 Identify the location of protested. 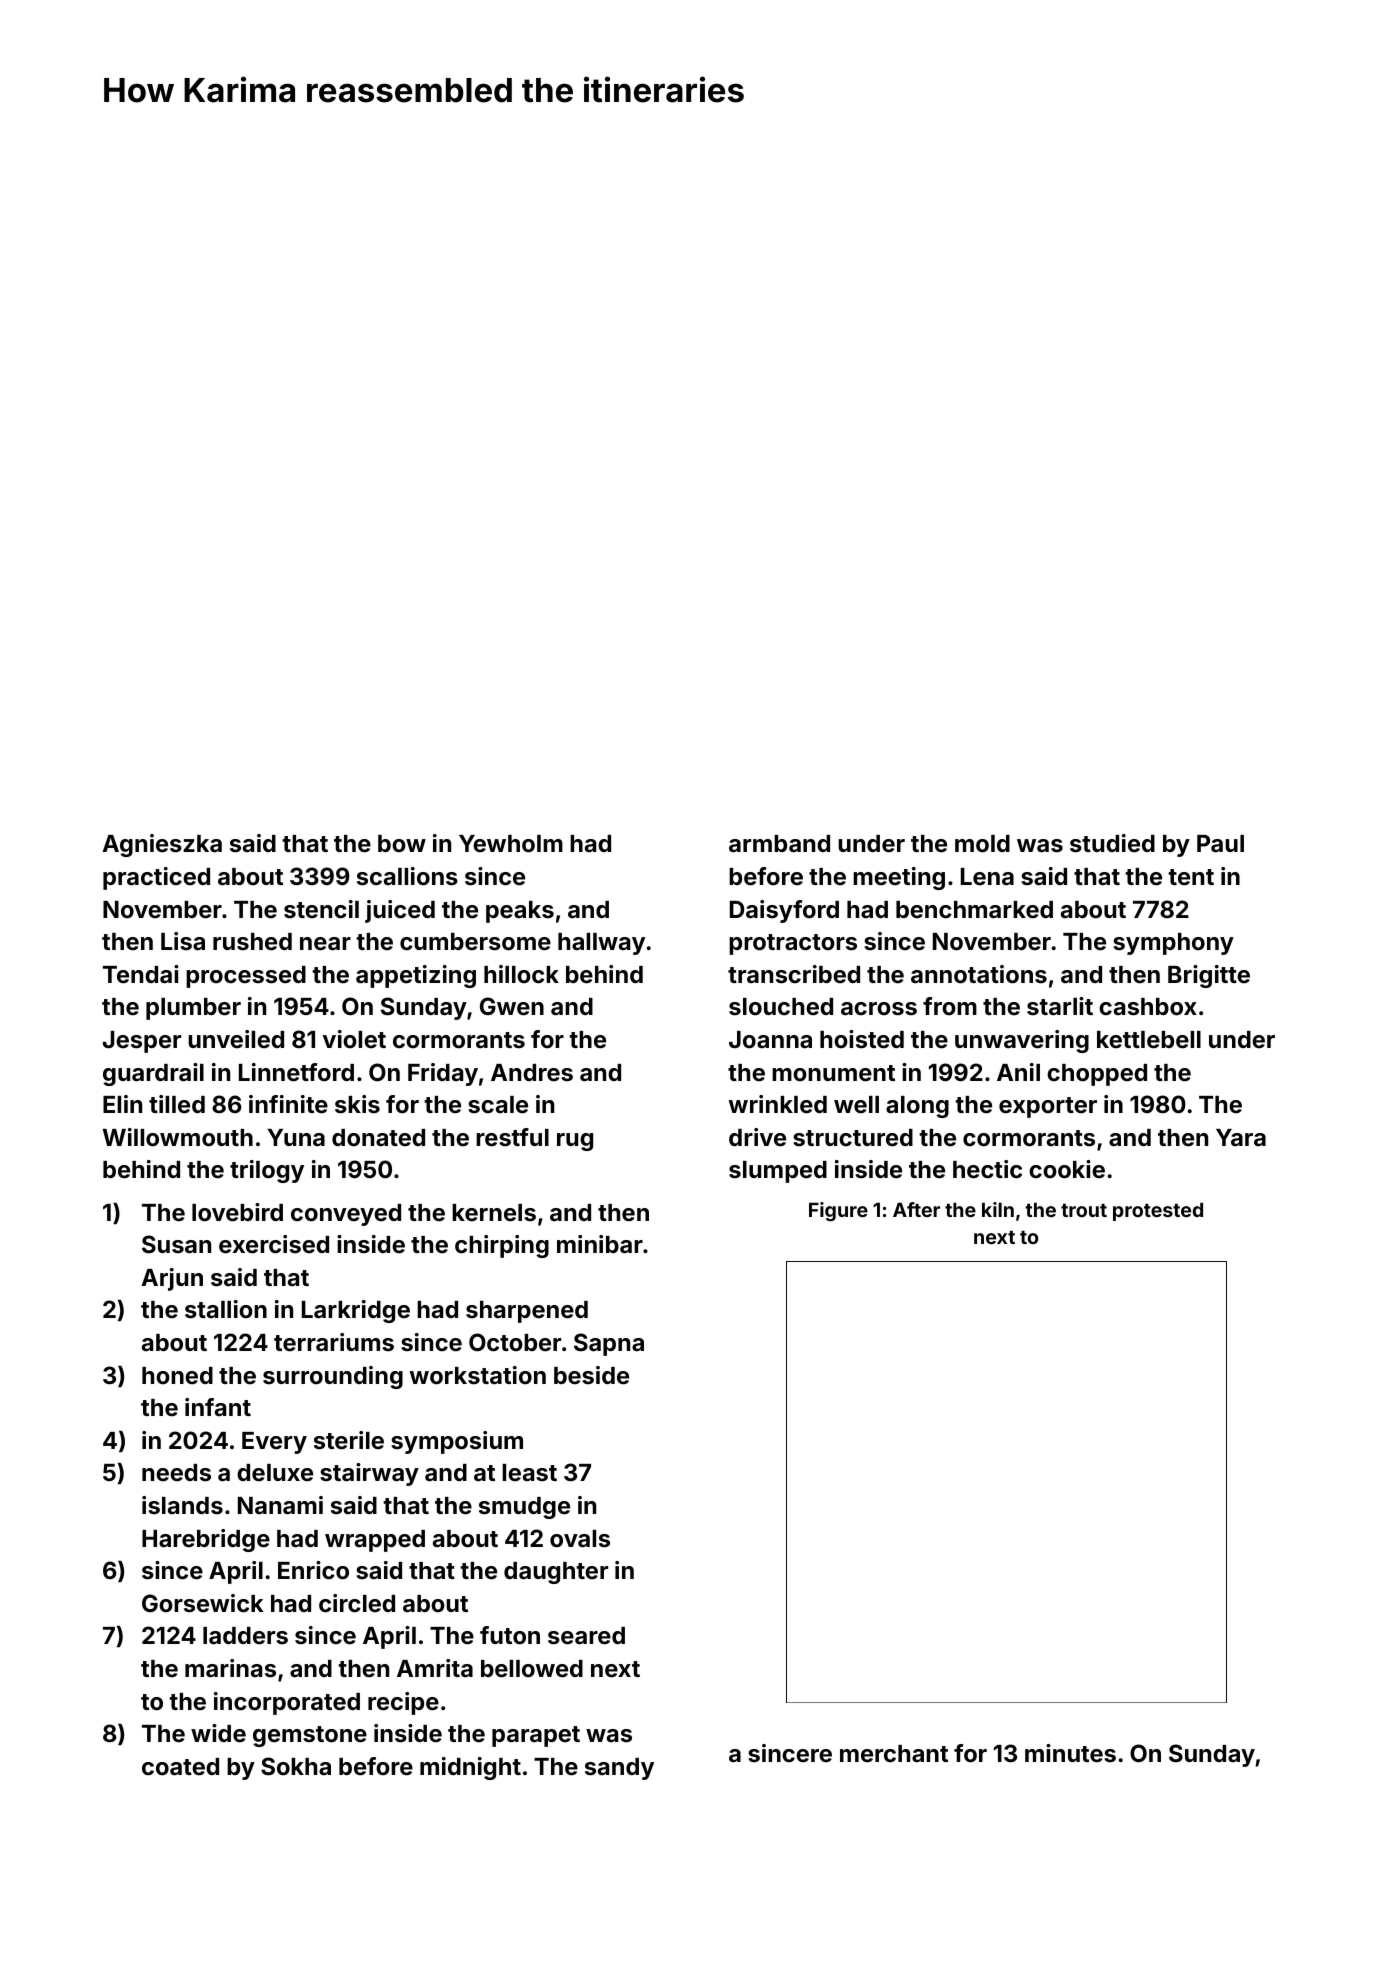
(1158, 1211).
